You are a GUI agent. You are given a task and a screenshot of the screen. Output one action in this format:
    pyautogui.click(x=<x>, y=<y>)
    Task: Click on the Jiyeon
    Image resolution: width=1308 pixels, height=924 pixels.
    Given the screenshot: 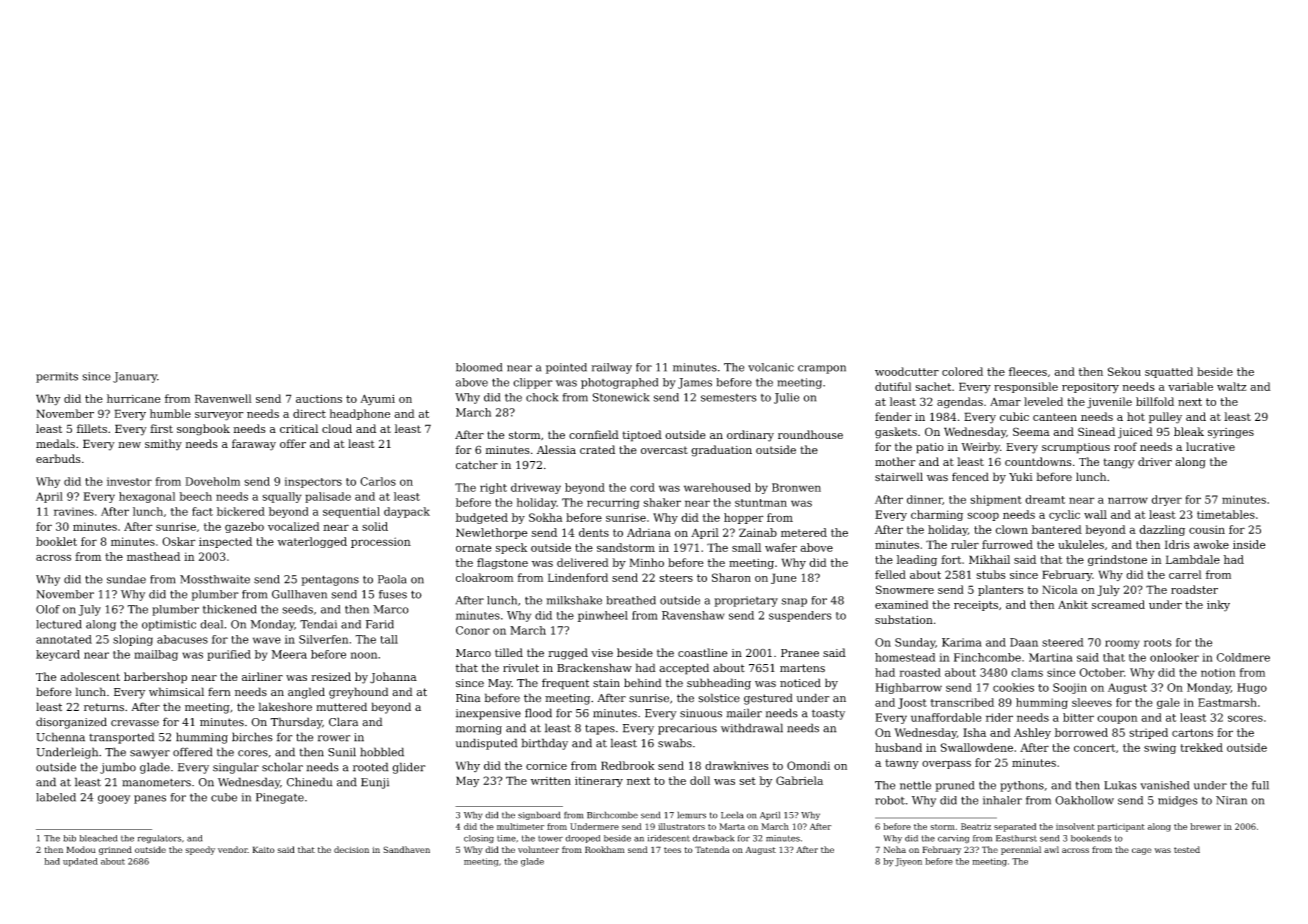 What is the action you would take?
    pyautogui.click(x=908, y=862)
